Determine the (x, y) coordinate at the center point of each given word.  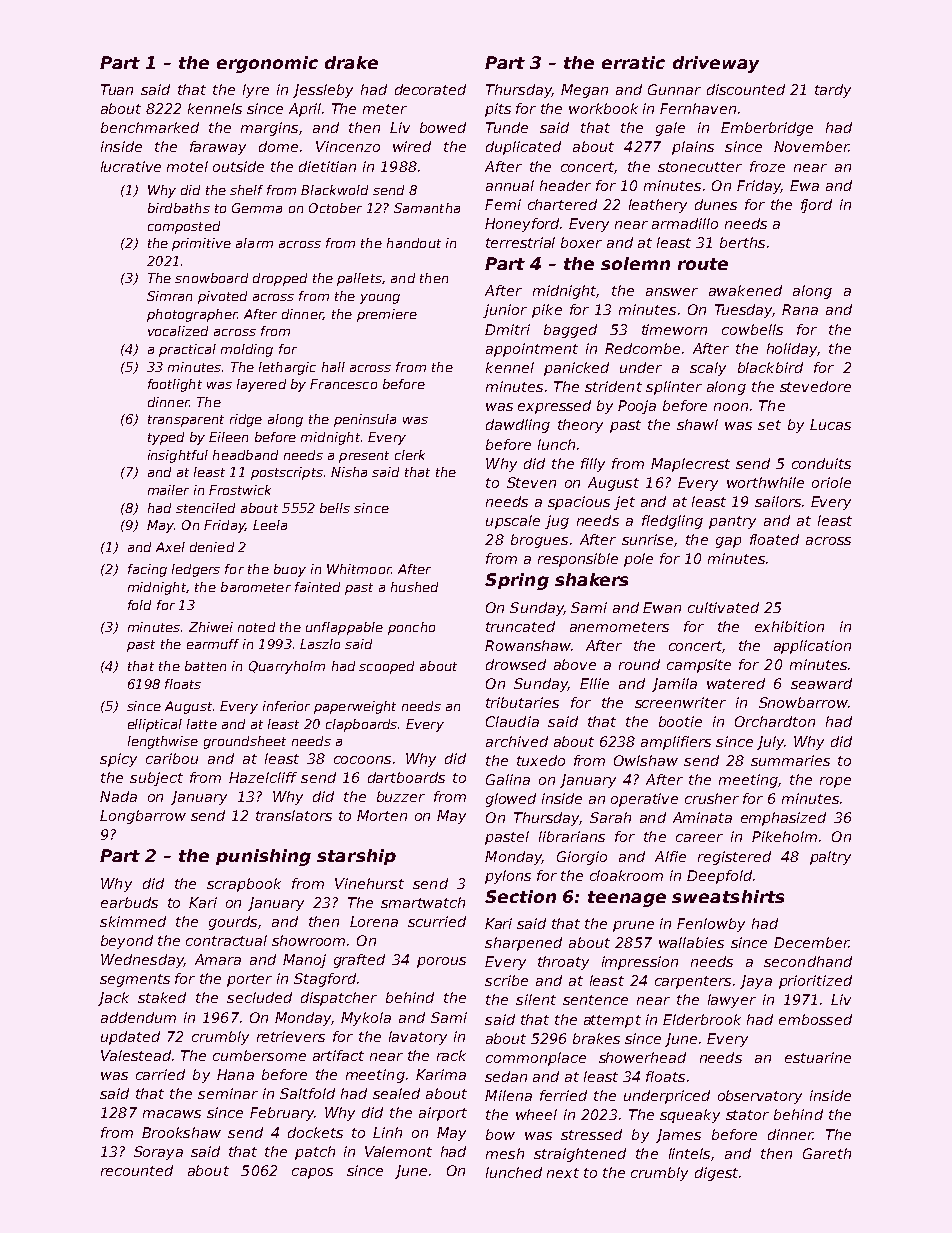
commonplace (536, 1059)
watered (736, 683)
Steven (531, 482)
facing (147, 570)
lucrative (131, 166)
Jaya (756, 982)
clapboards (361, 725)
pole (638, 560)
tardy (833, 91)
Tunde (507, 127)
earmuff (213, 644)
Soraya (158, 1153)
